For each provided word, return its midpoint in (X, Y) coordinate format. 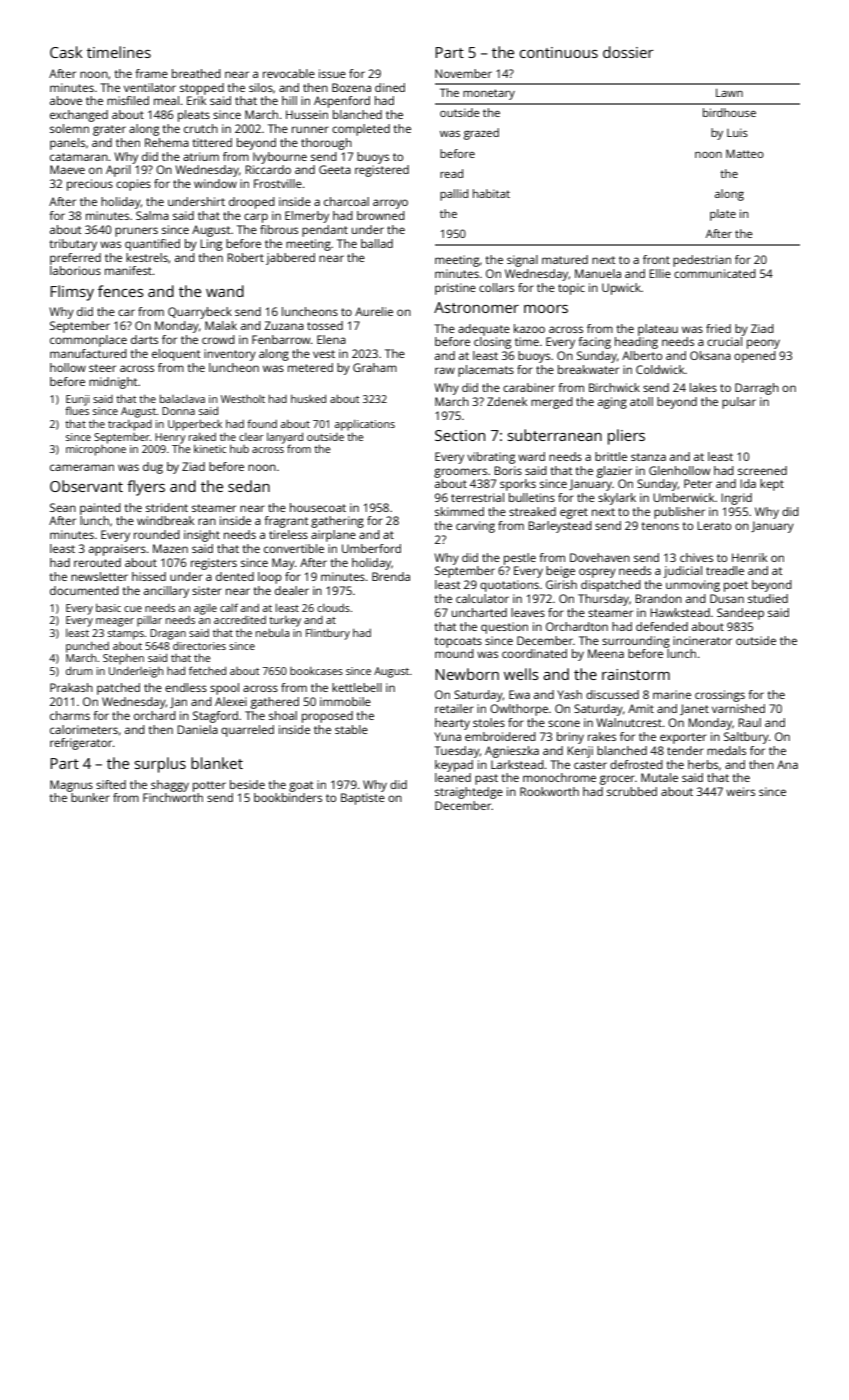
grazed (481, 134)
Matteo (745, 153)
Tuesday (457, 752)
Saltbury (746, 738)
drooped (252, 203)
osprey (597, 573)
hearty (452, 724)
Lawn (729, 92)
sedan (249, 486)
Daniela (197, 729)
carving (475, 527)
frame (151, 73)
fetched (207, 670)
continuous (559, 52)
